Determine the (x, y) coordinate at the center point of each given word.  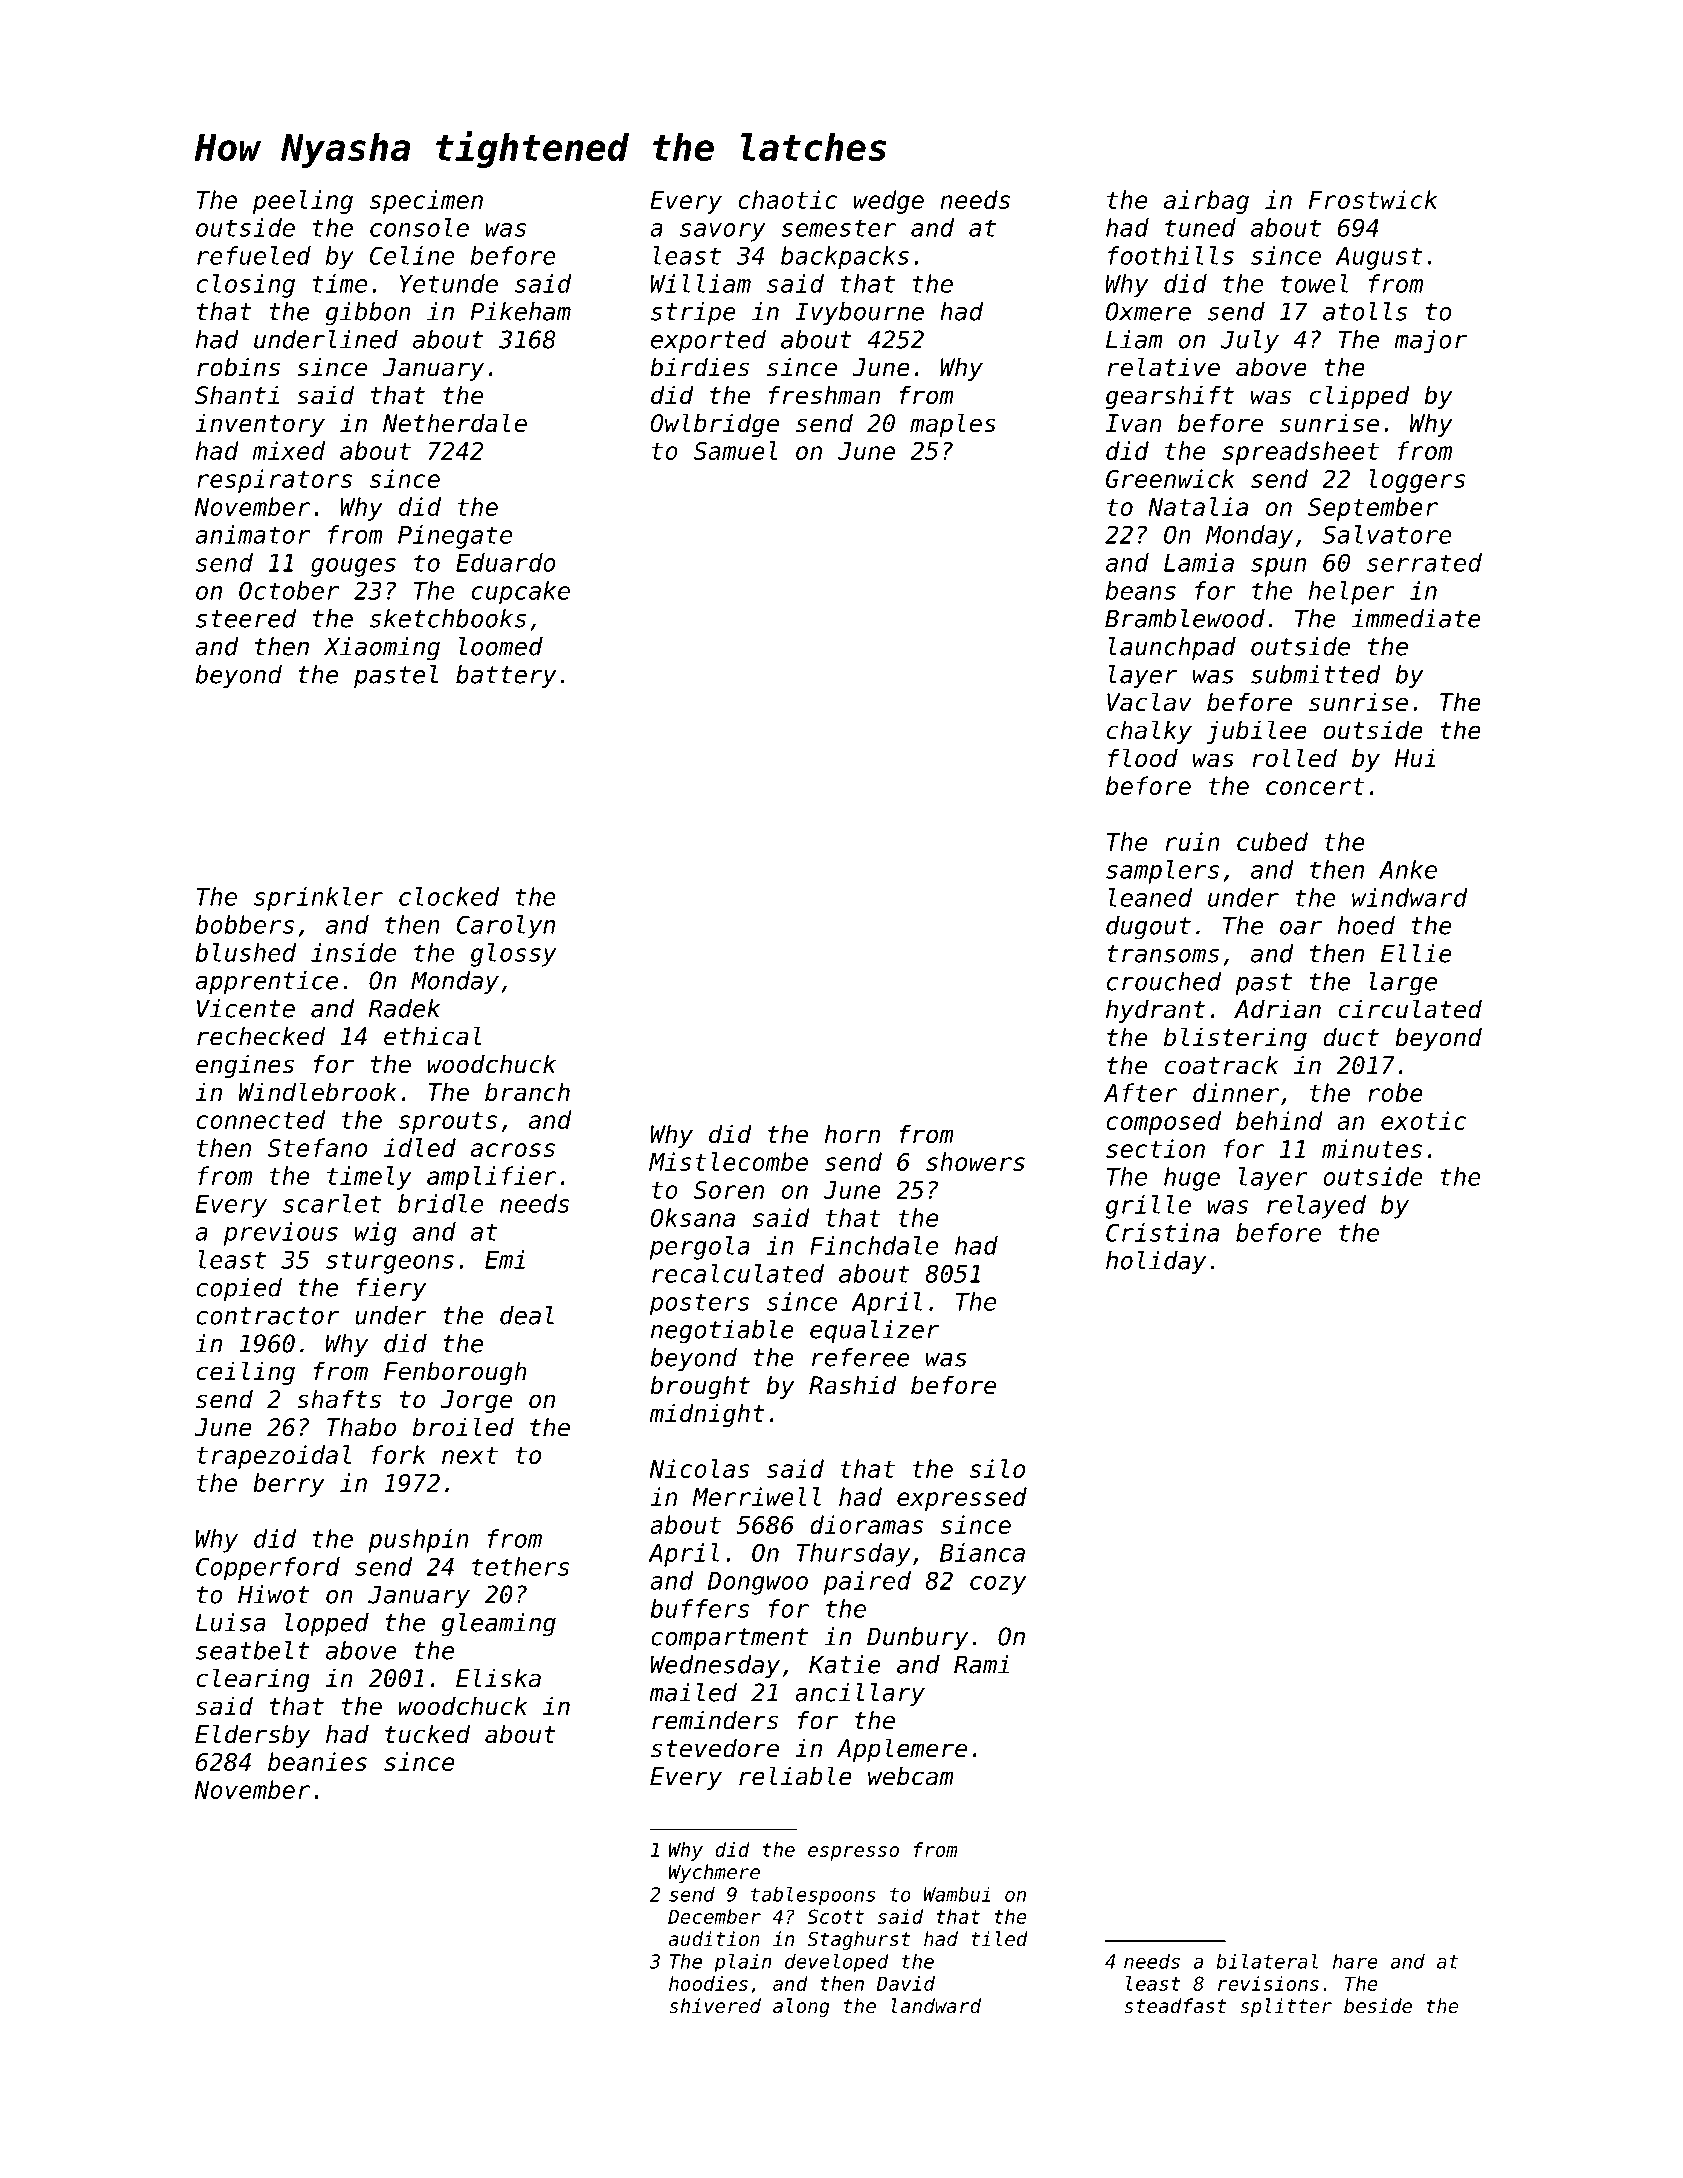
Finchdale (874, 1245)
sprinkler (318, 899)
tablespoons (813, 1896)
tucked (427, 1734)
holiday (1156, 1262)
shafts (339, 1399)
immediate (1416, 618)
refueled (254, 255)
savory (723, 232)
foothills (1171, 255)
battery (506, 676)
